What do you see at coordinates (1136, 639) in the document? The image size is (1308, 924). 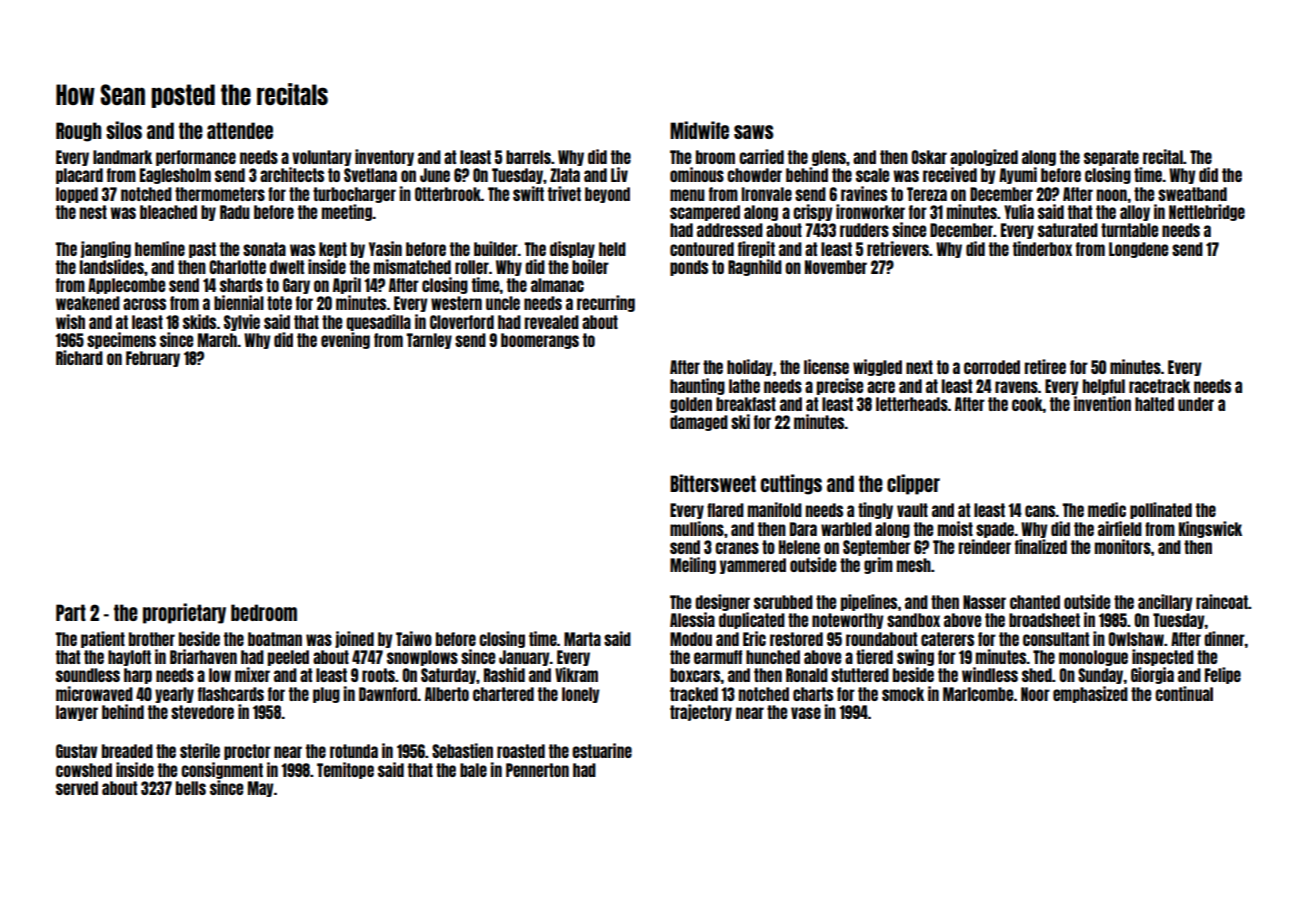 I see `Owlshaw` at bounding box center [1136, 639].
